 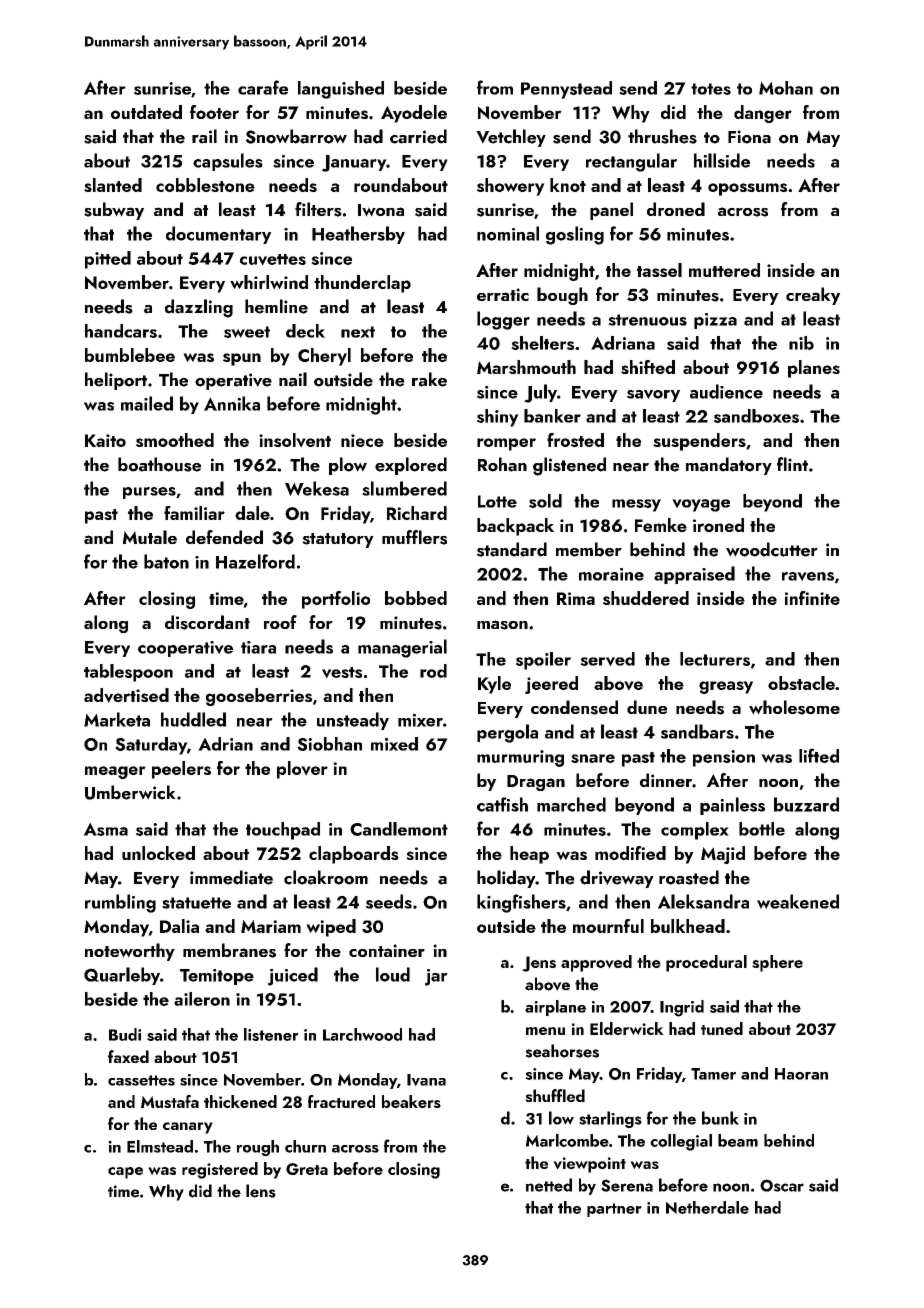 What do you see at coordinates (125, 1034) in the page?
I see `Budi` at bounding box center [125, 1034].
